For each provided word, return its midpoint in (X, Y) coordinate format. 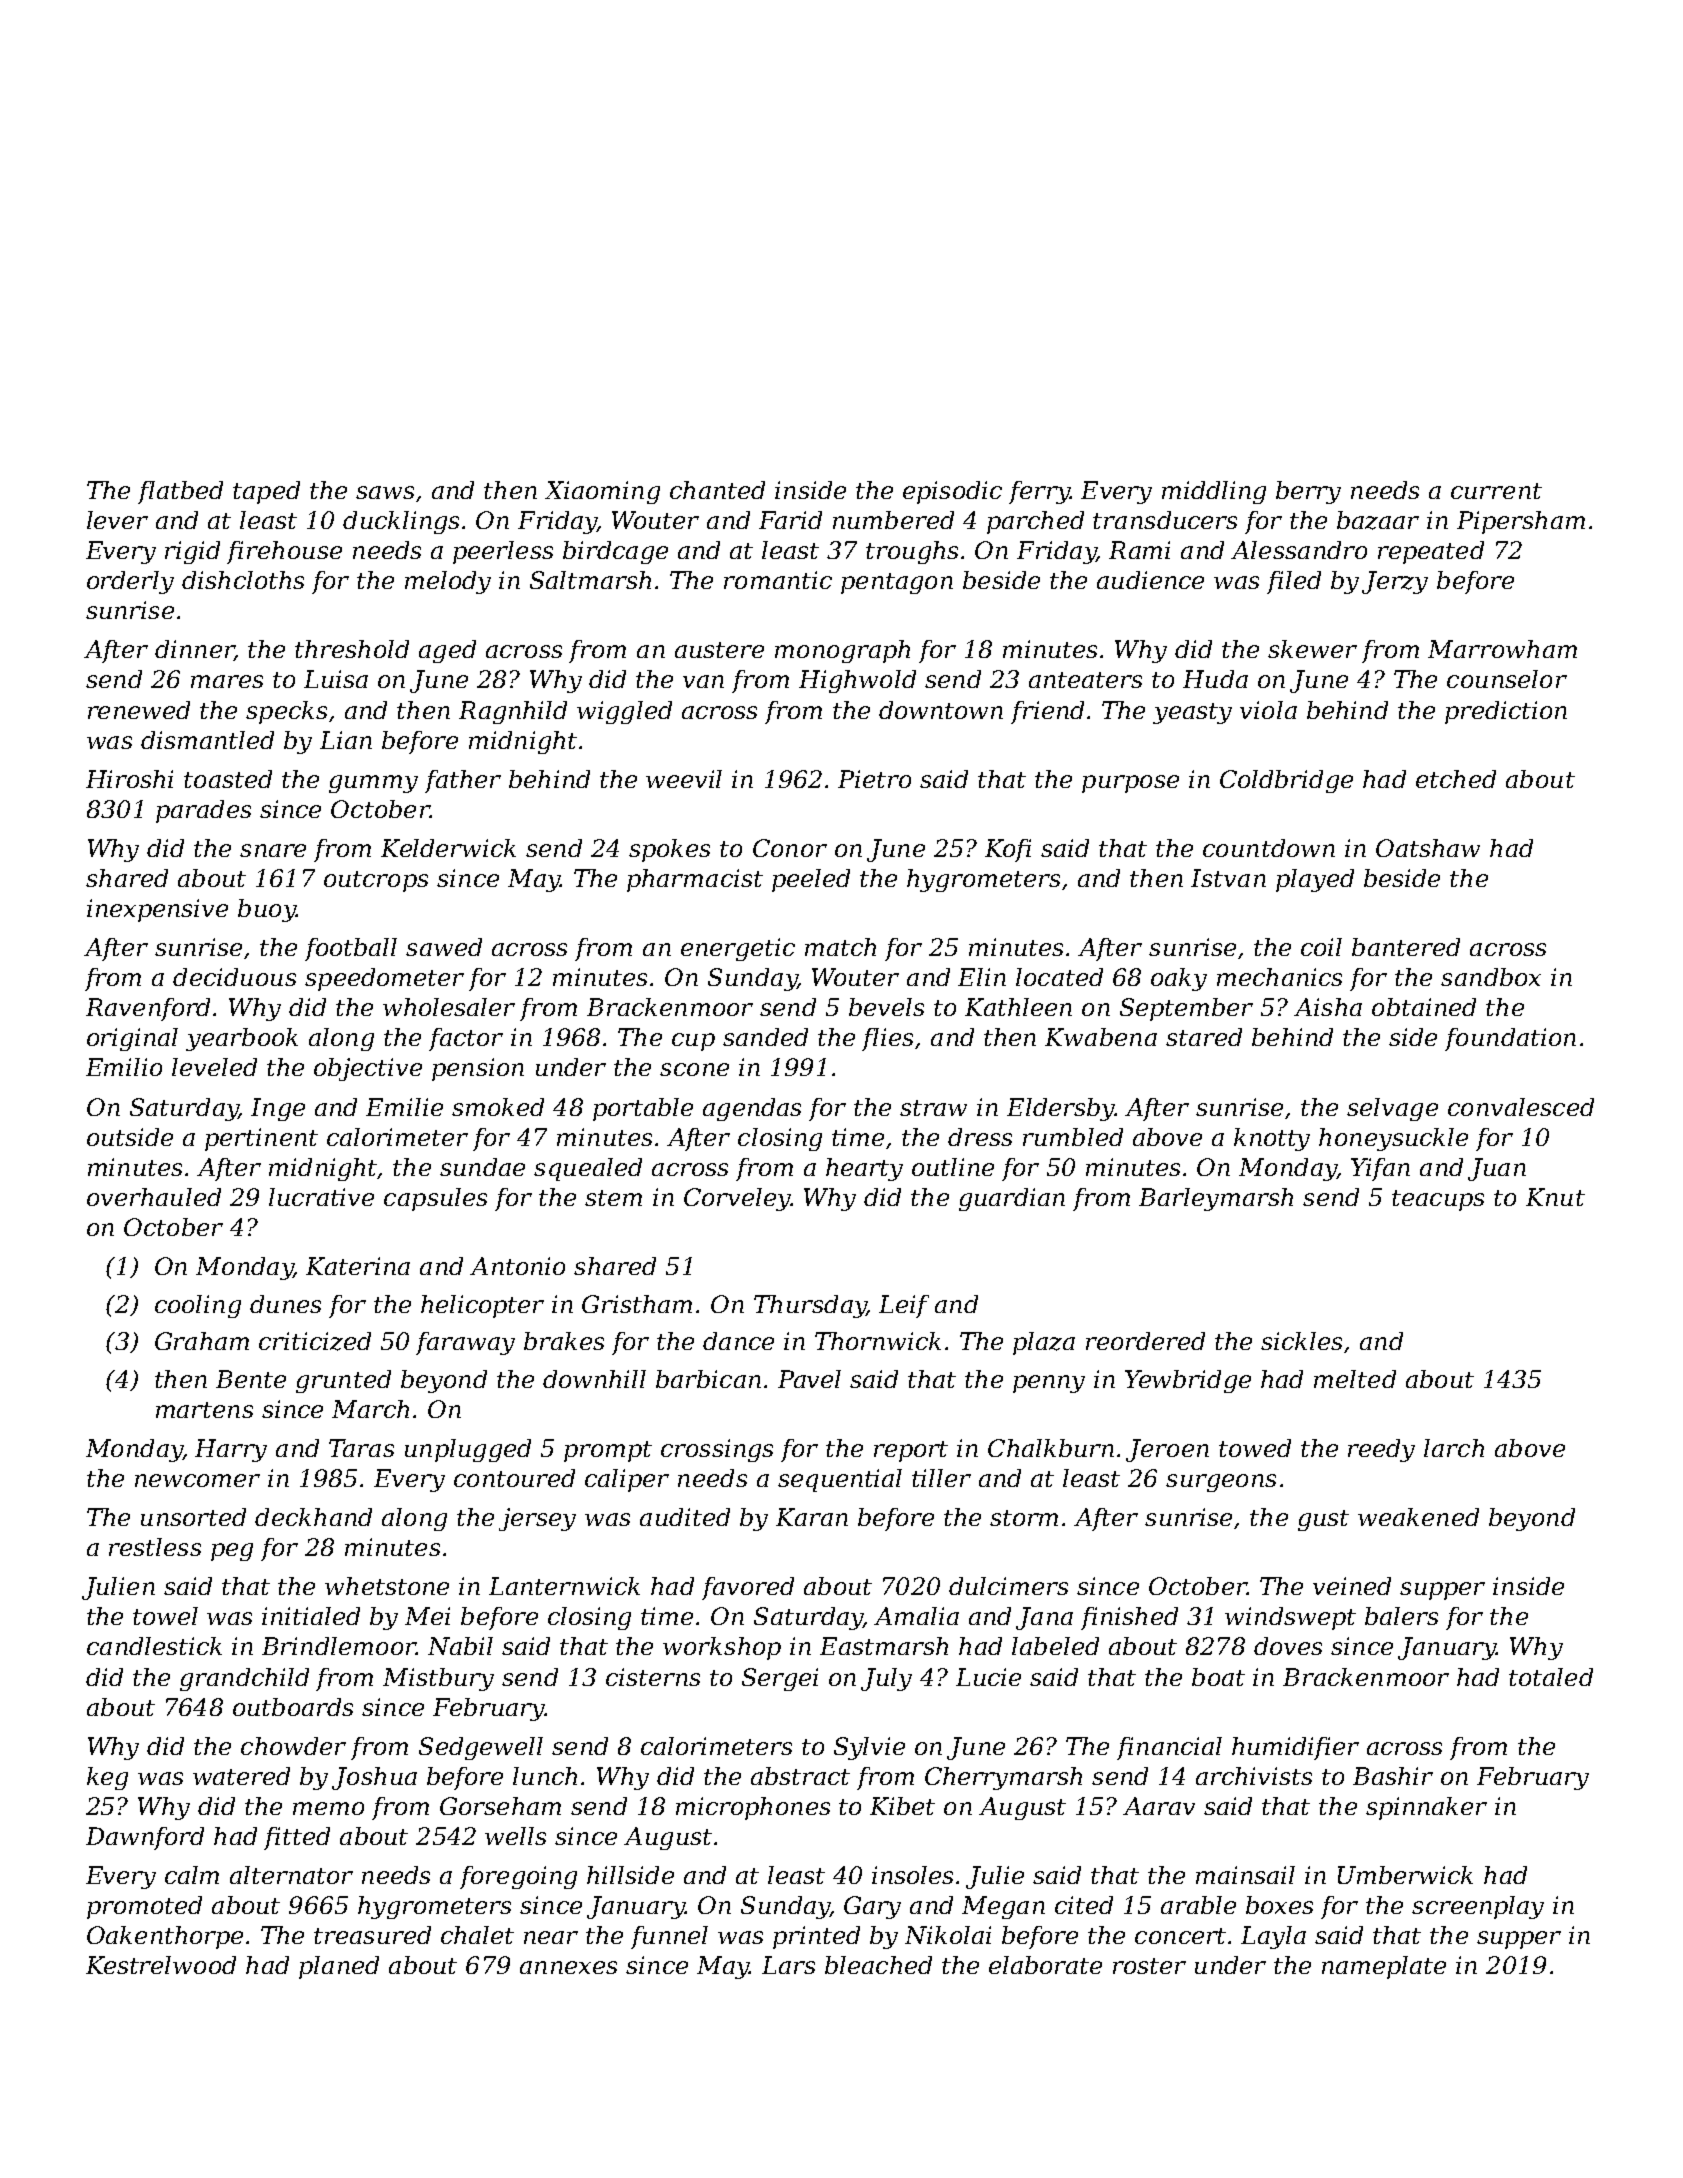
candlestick (154, 1646)
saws (385, 492)
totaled (1551, 1677)
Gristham (637, 1304)
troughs (912, 552)
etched (1456, 779)
